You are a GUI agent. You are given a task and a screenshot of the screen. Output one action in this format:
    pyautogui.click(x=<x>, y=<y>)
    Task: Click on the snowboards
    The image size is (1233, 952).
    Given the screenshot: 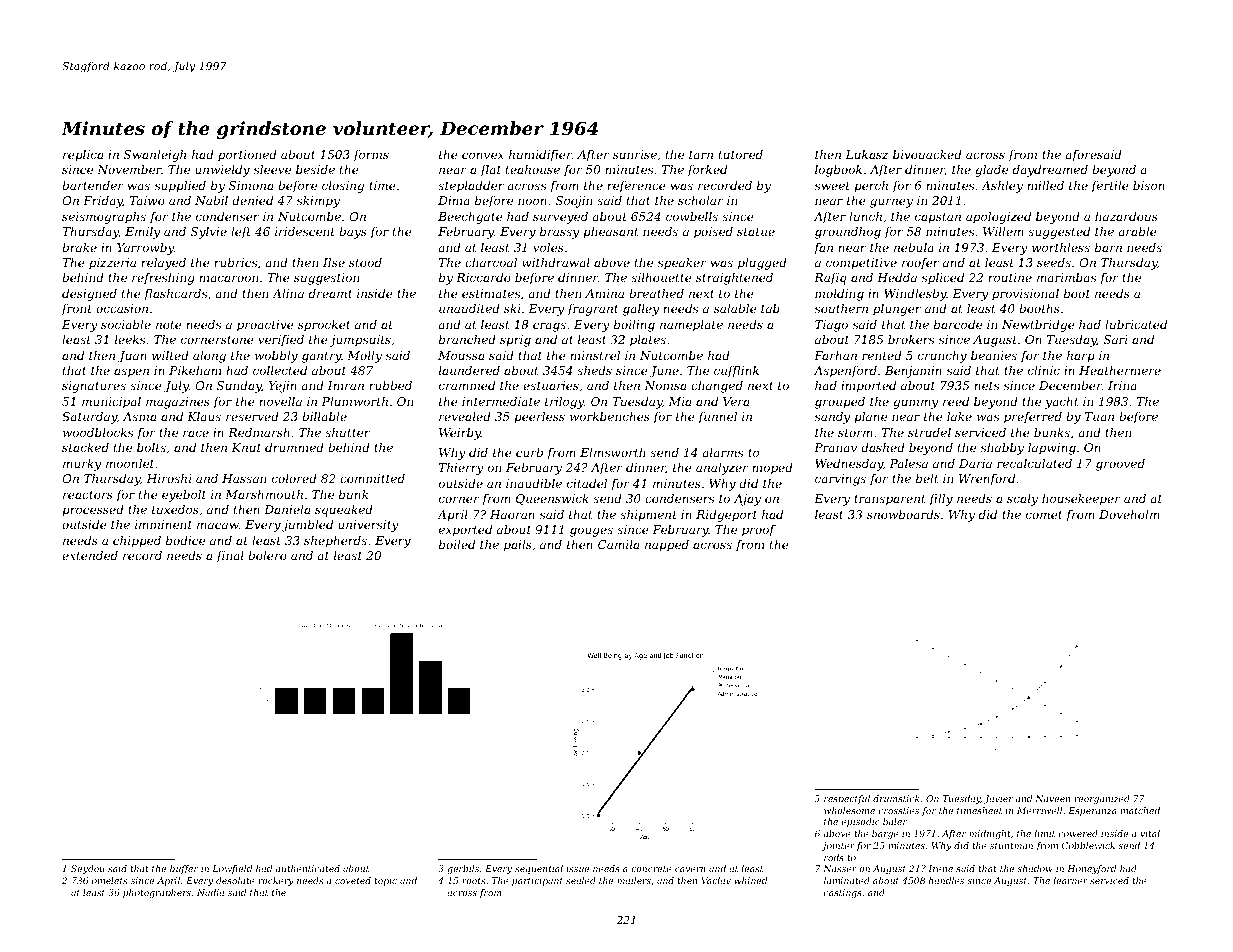 What is the action you would take?
    pyautogui.click(x=903, y=514)
